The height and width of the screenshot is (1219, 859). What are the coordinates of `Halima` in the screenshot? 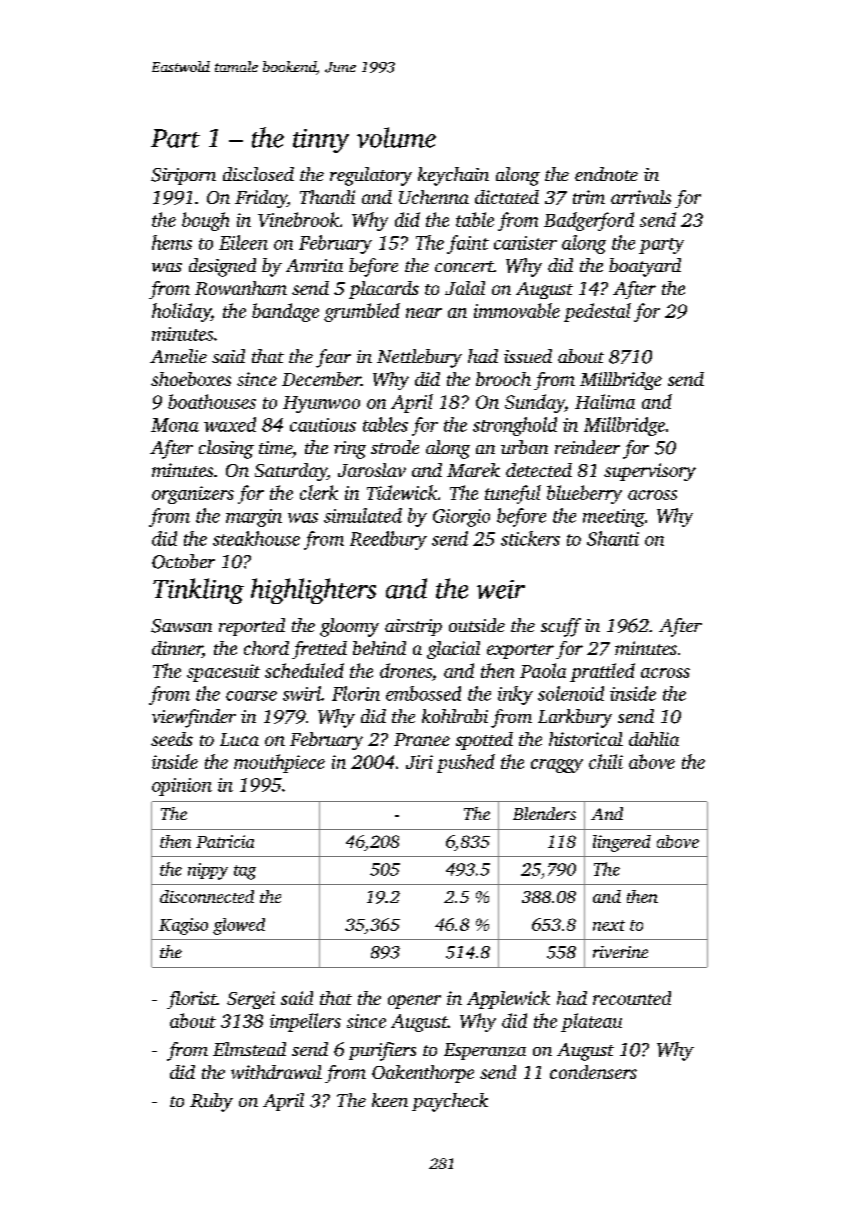 It's located at (605, 401).
